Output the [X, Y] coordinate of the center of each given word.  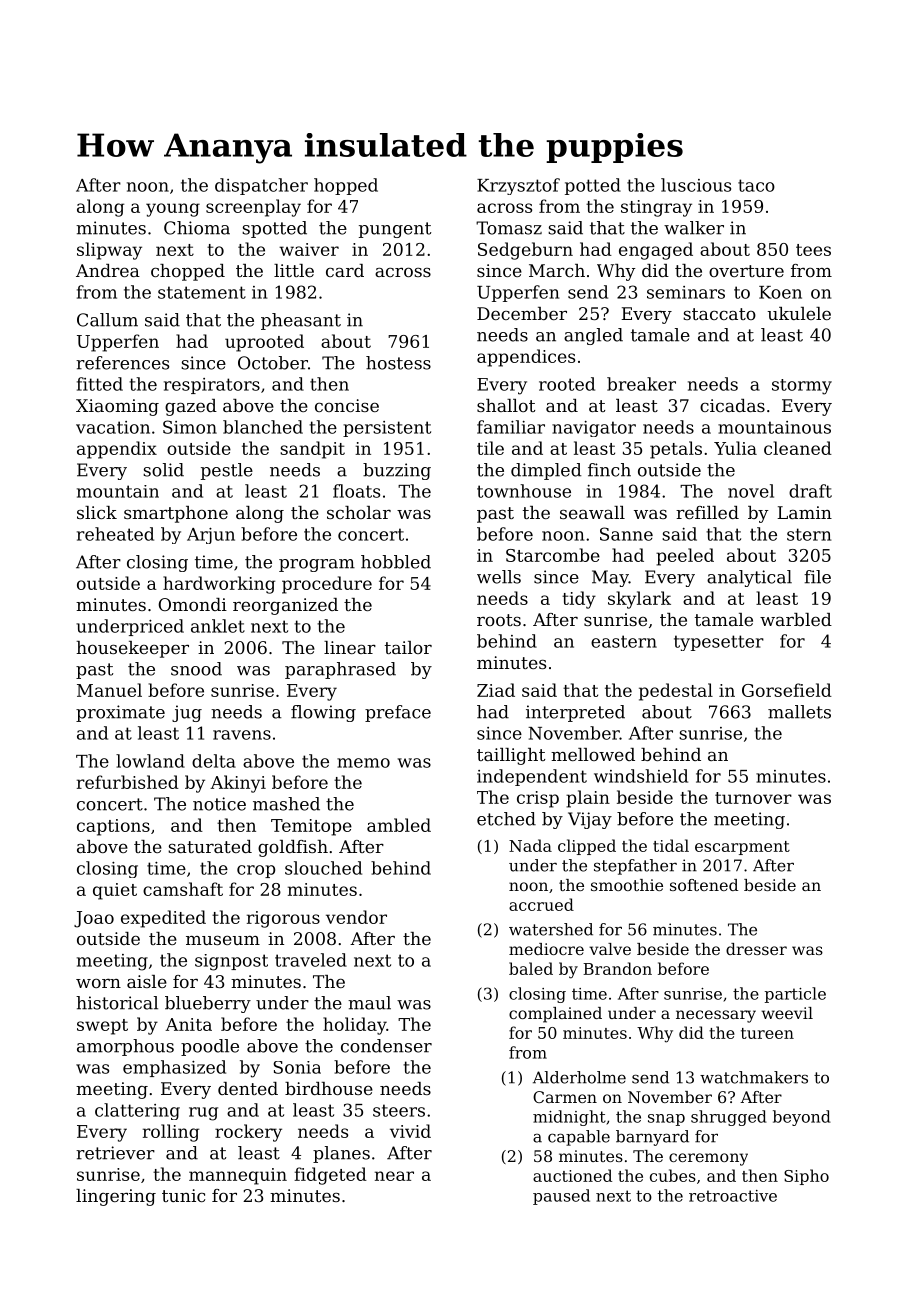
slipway [109, 251]
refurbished [128, 782]
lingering [116, 1197]
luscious [696, 185]
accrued [541, 904]
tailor [408, 647]
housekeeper [132, 649]
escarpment [742, 848]
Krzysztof [518, 186]
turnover [753, 798]
